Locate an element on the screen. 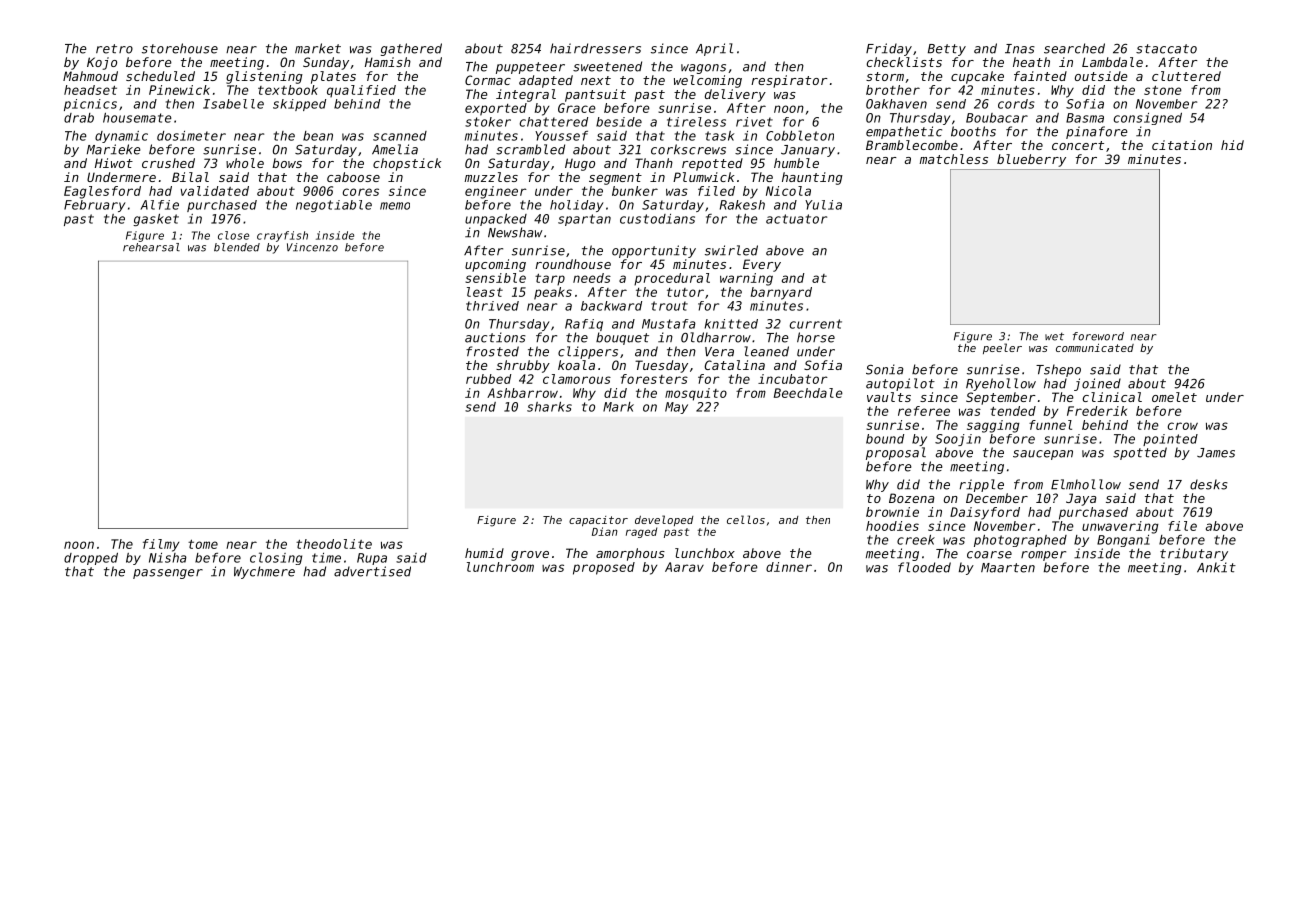  Ryehollow is located at coordinates (1001, 384).
